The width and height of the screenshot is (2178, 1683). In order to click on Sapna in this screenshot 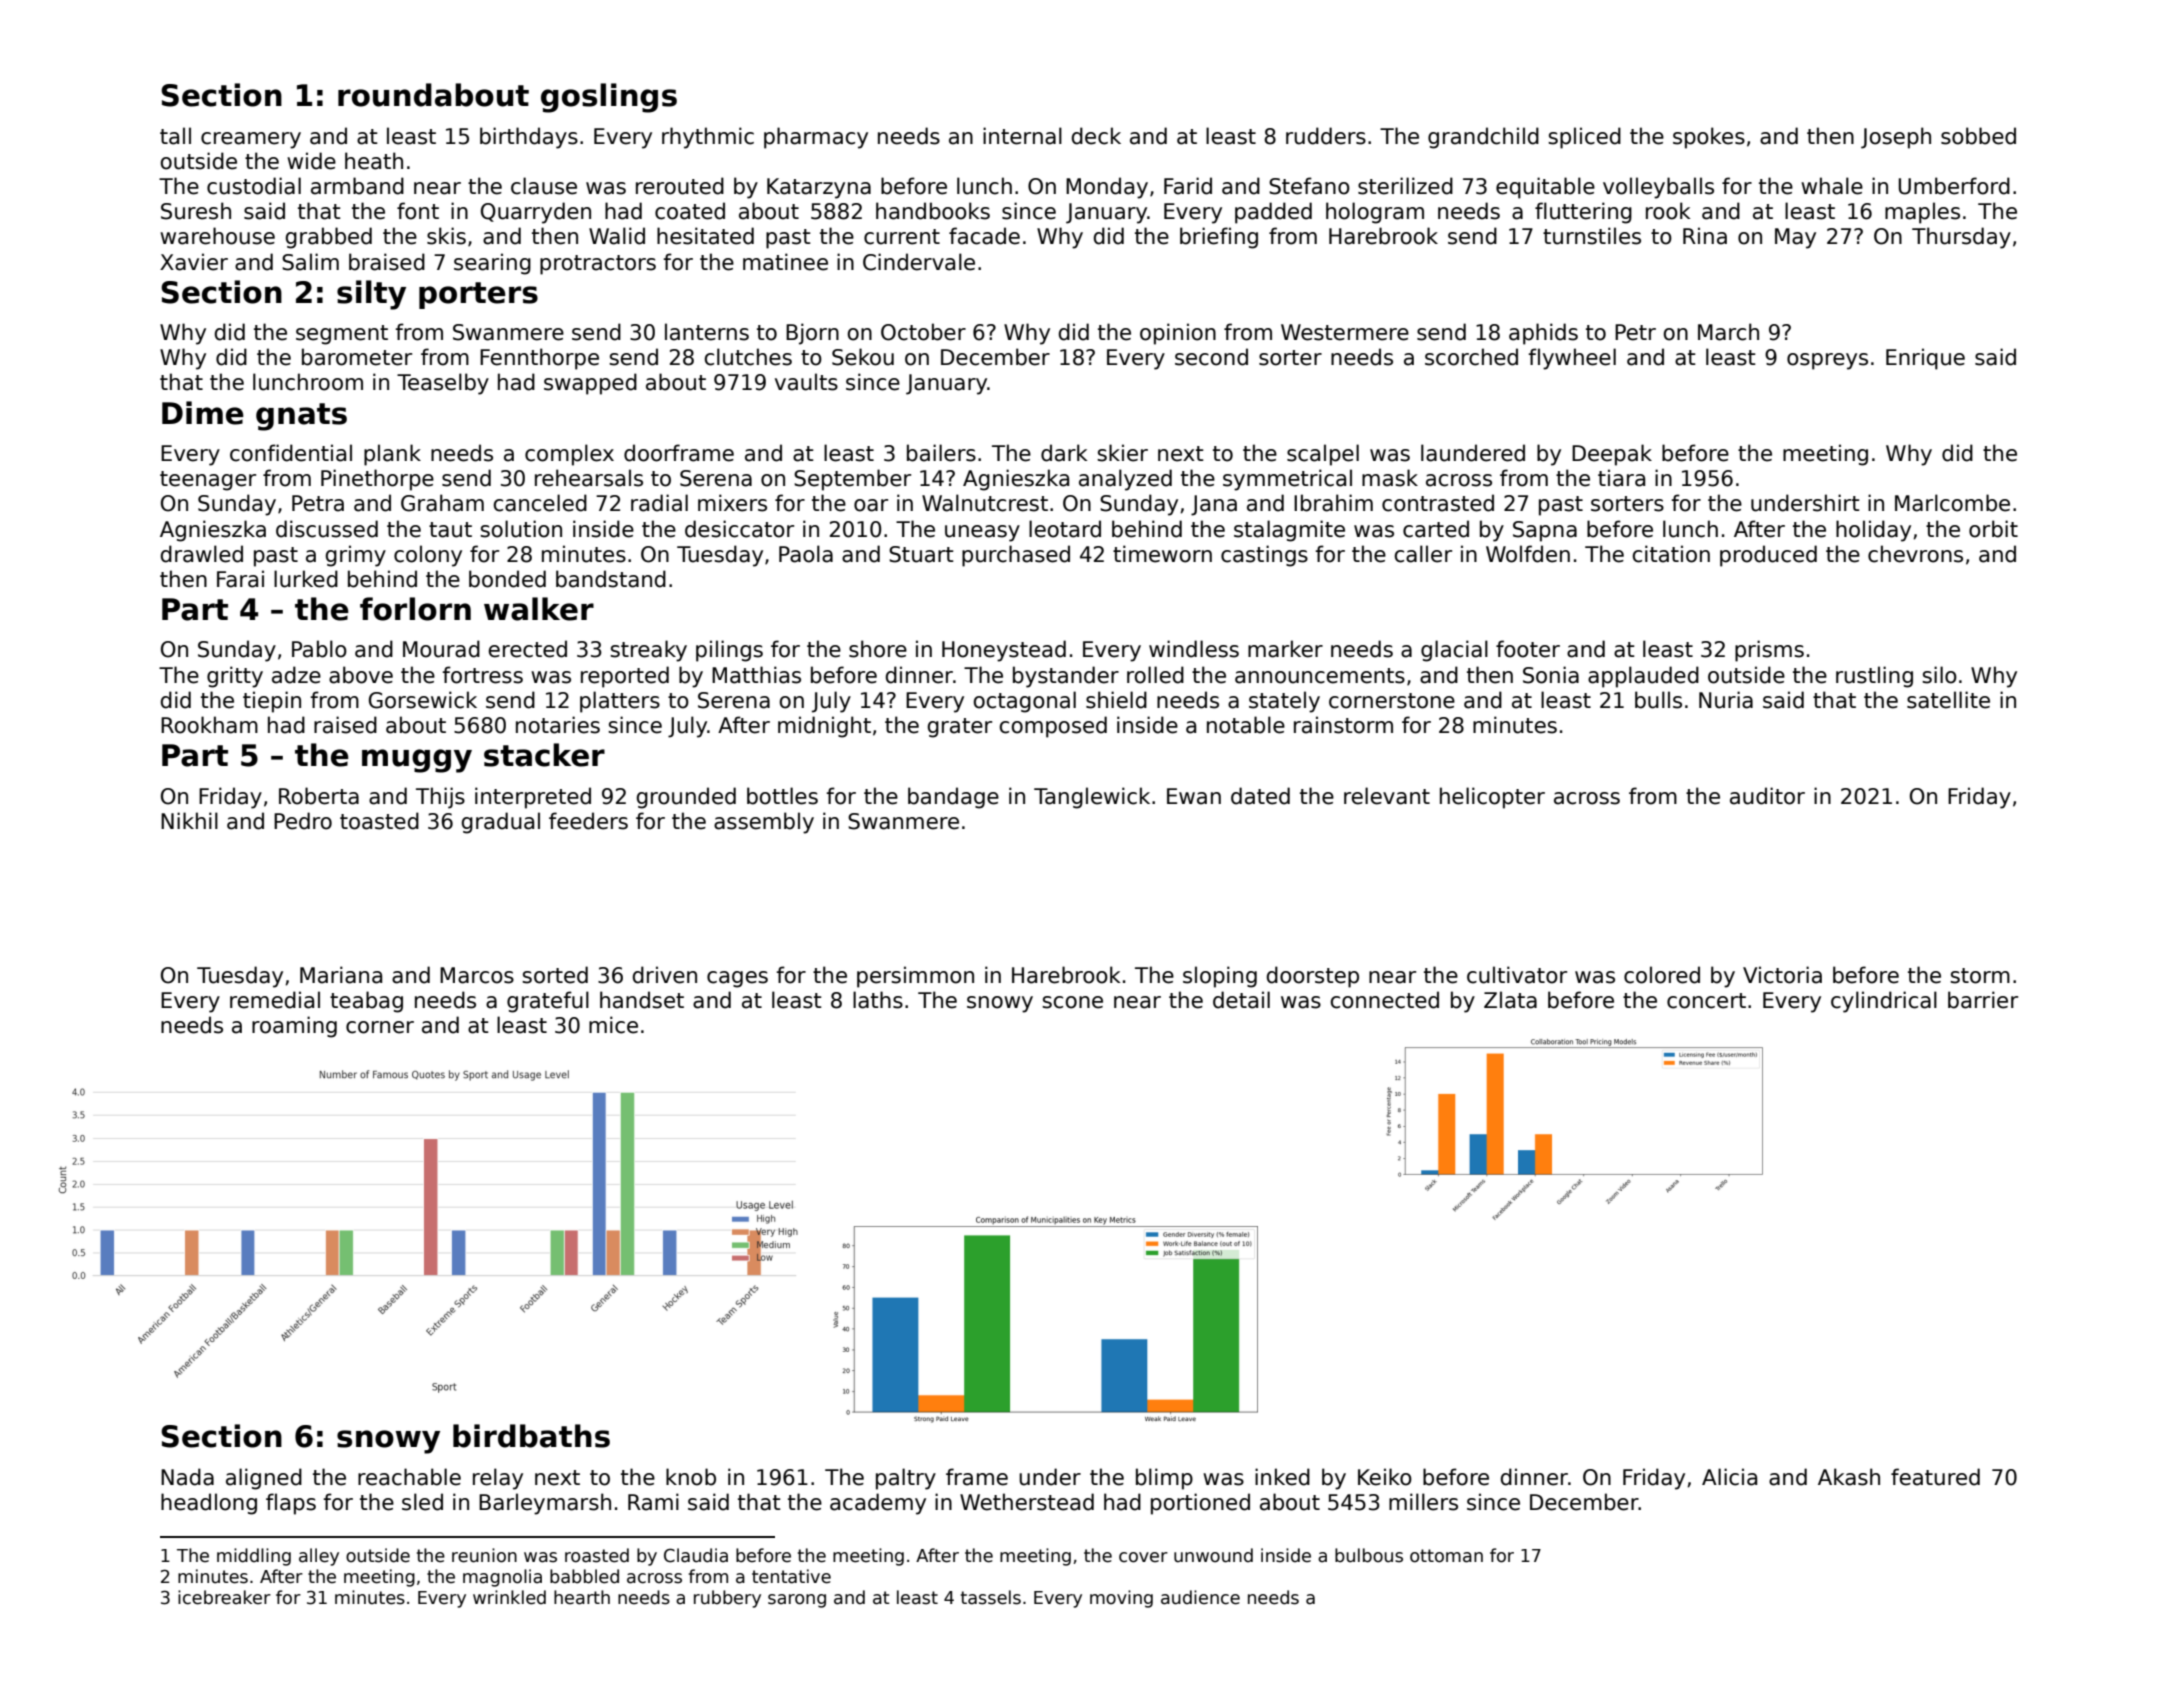, I will do `click(1545, 531)`.
